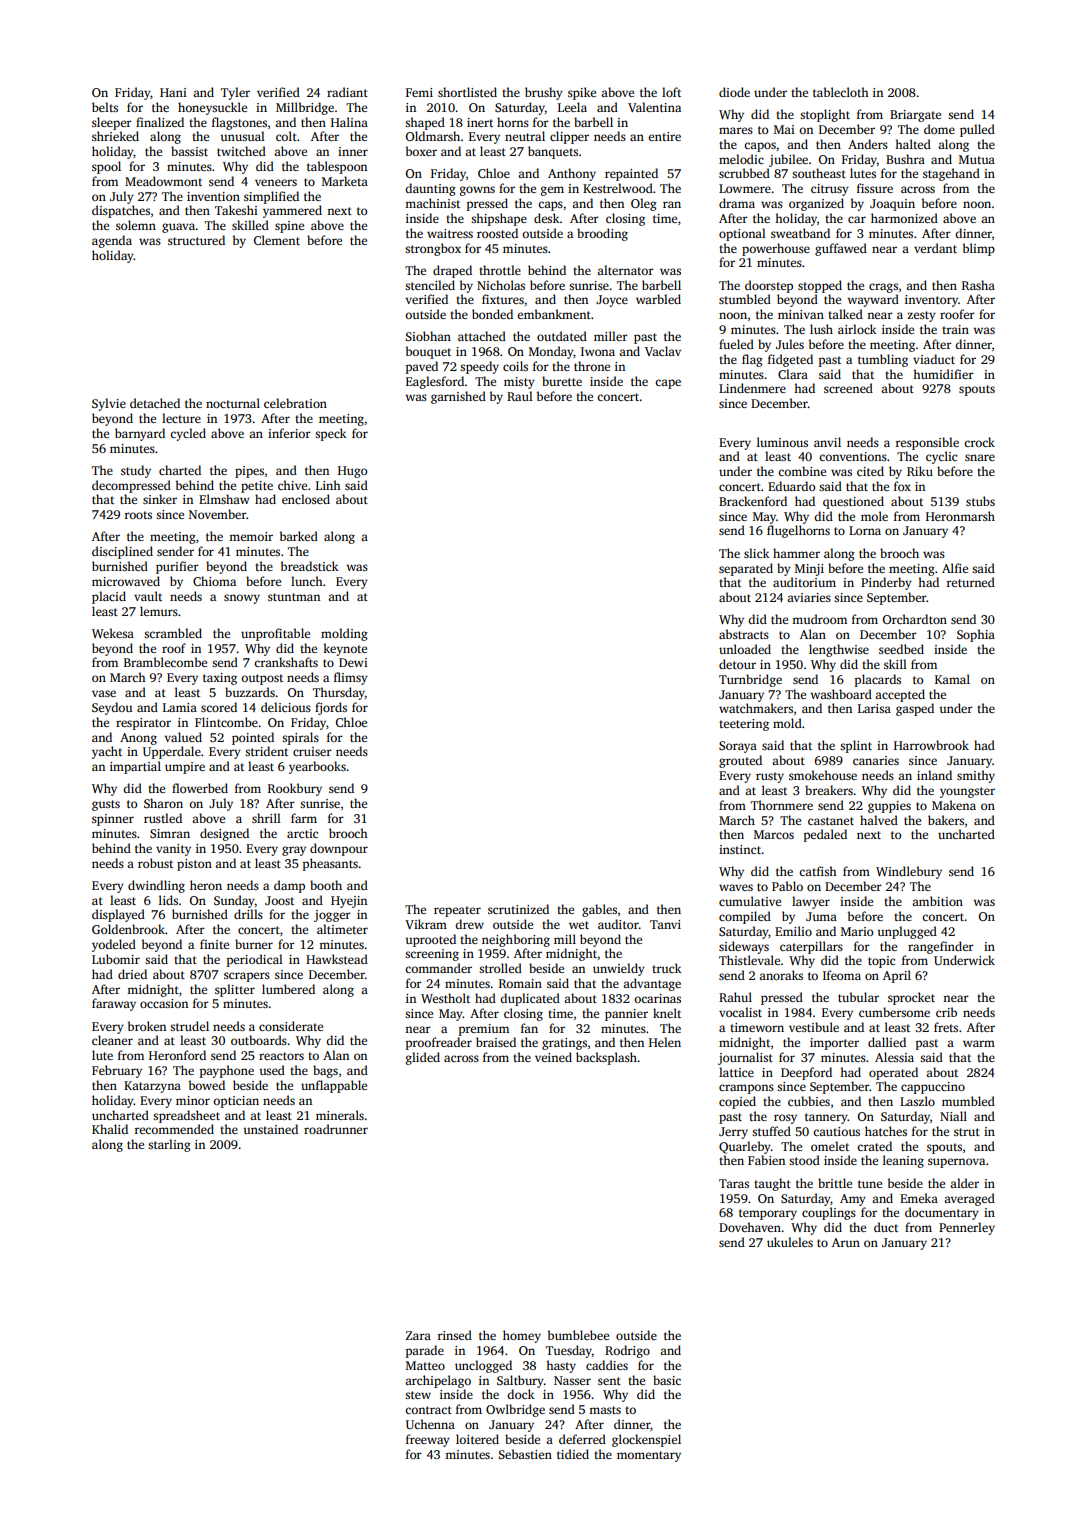  Describe the element at coordinates (887, 1042) in the screenshot. I see `dallied` at that location.
